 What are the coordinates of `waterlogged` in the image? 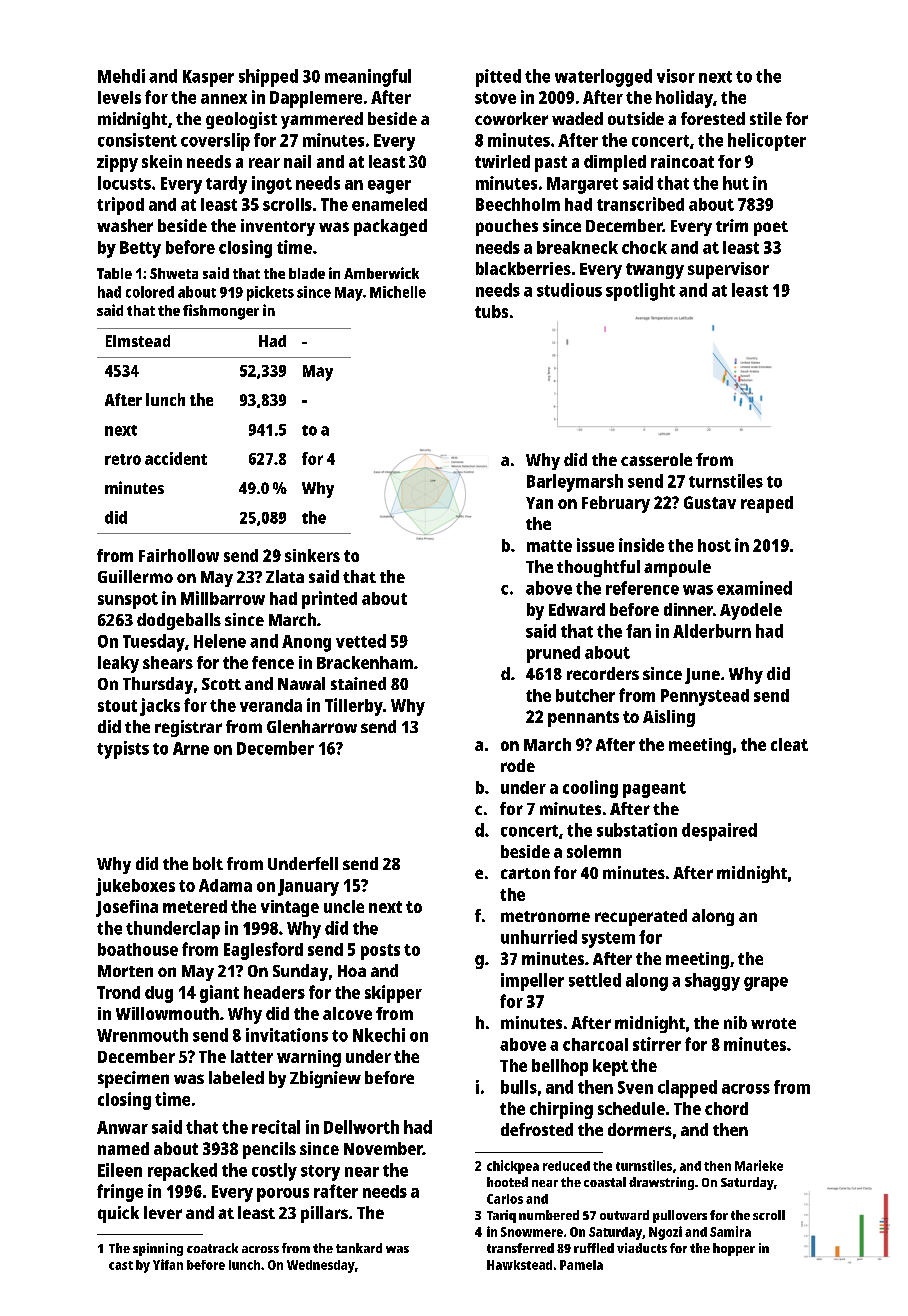 It's located at (603, 78).
